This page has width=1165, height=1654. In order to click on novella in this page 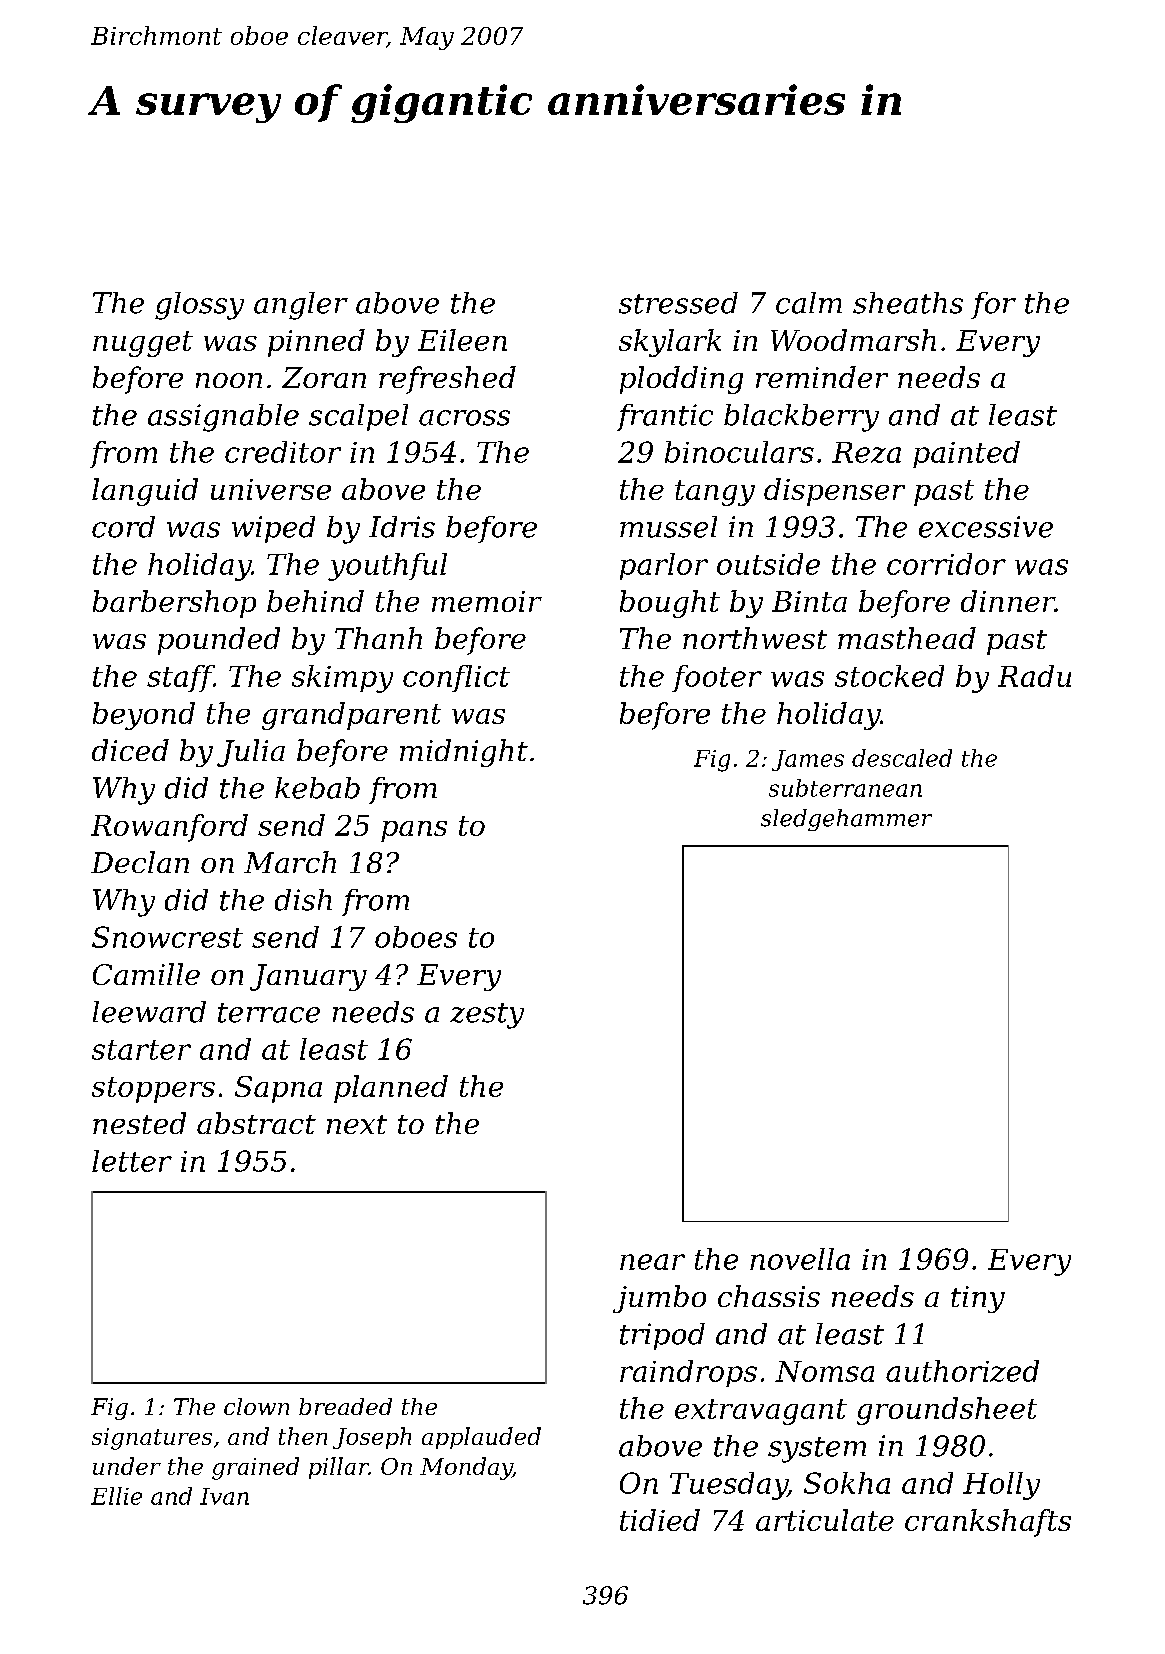, I will do `click(800, 1259)`.
